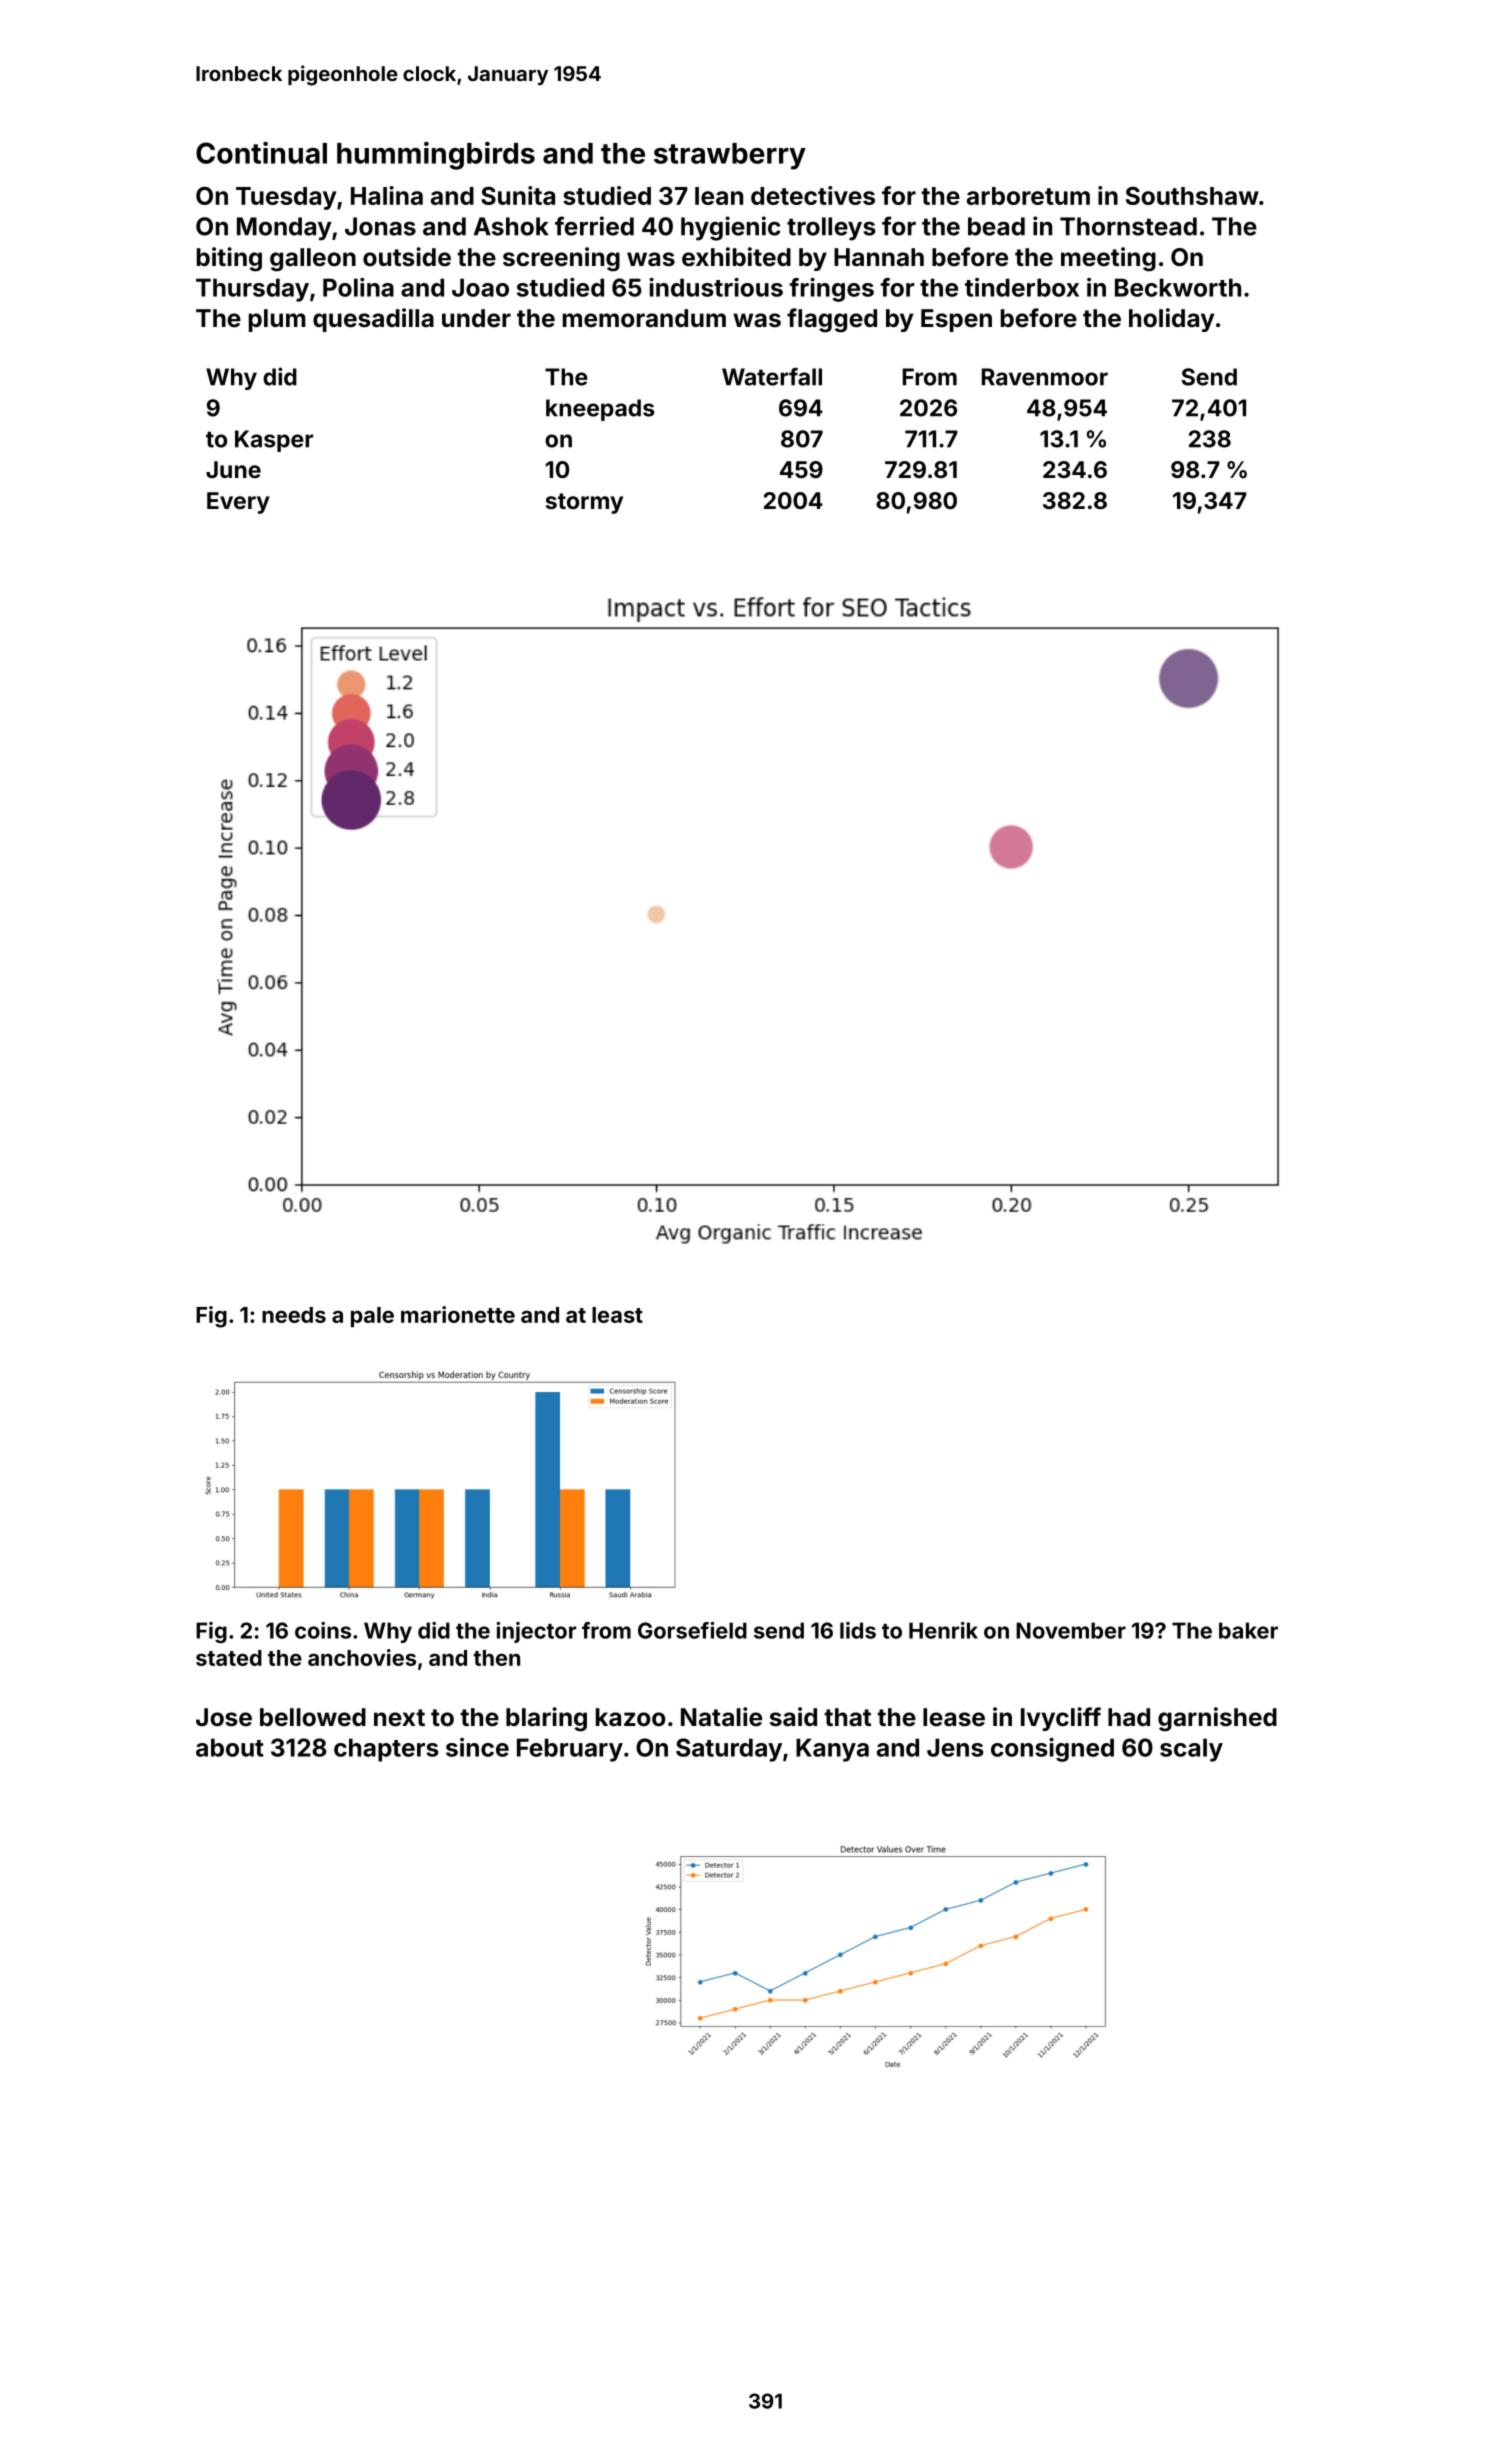  Describe the element at coordinates (1172, 320) in the image. I see `holiday` at that location.
